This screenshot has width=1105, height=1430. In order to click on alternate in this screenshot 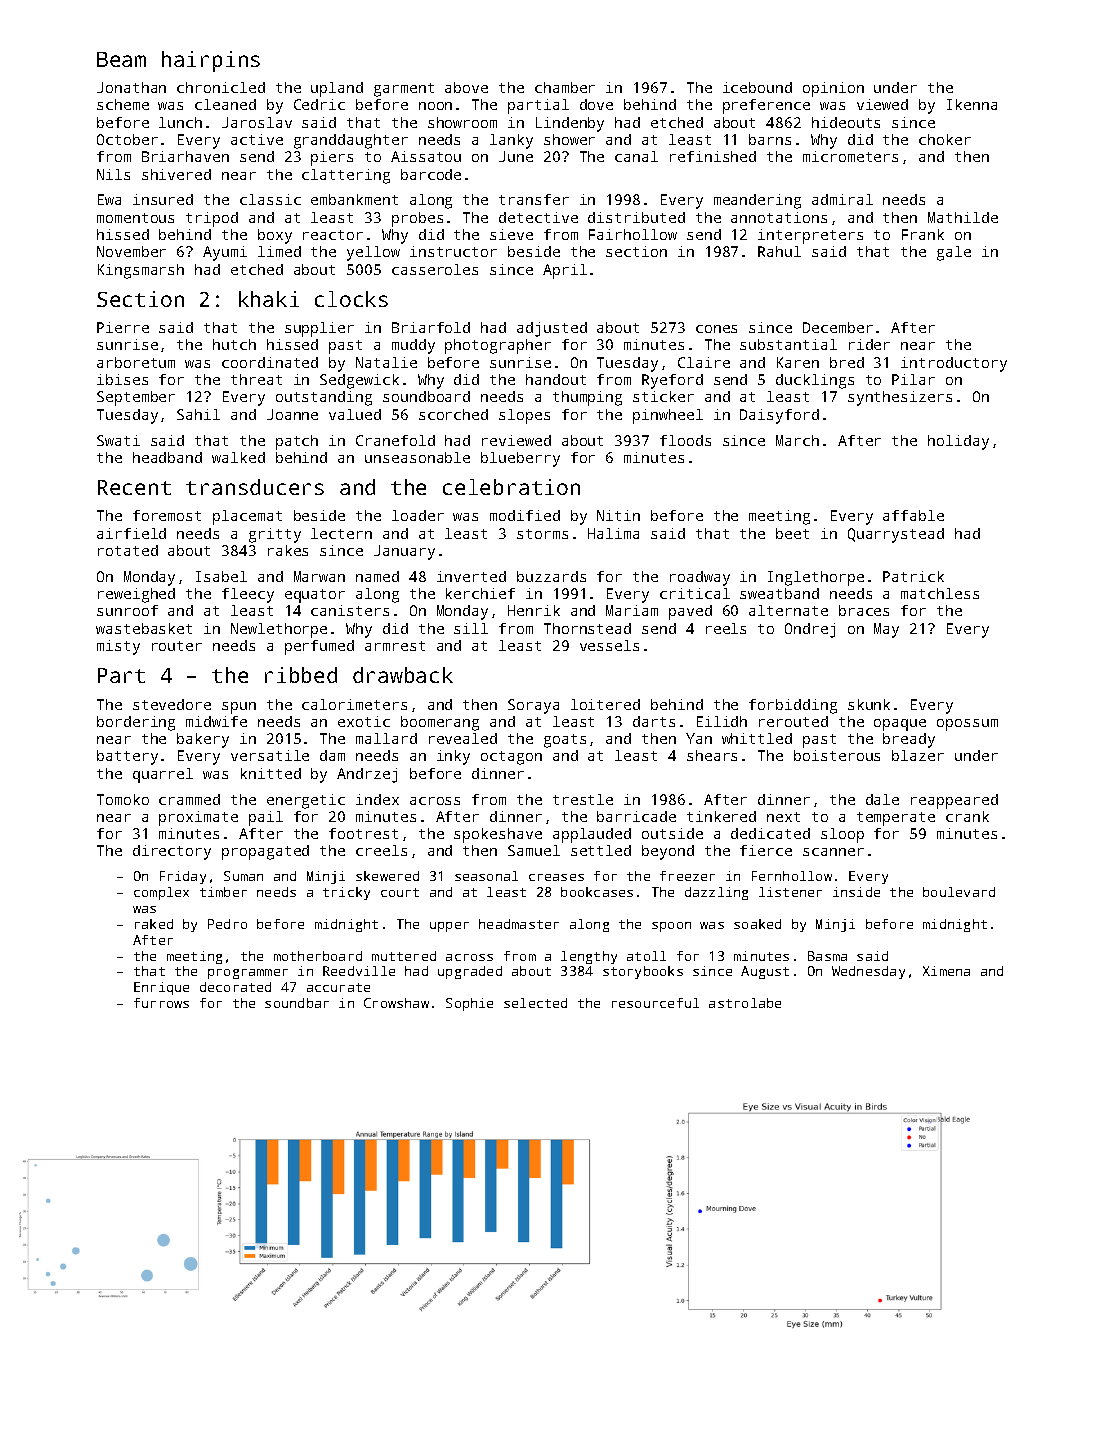, I will do `click(788, 610)`.
